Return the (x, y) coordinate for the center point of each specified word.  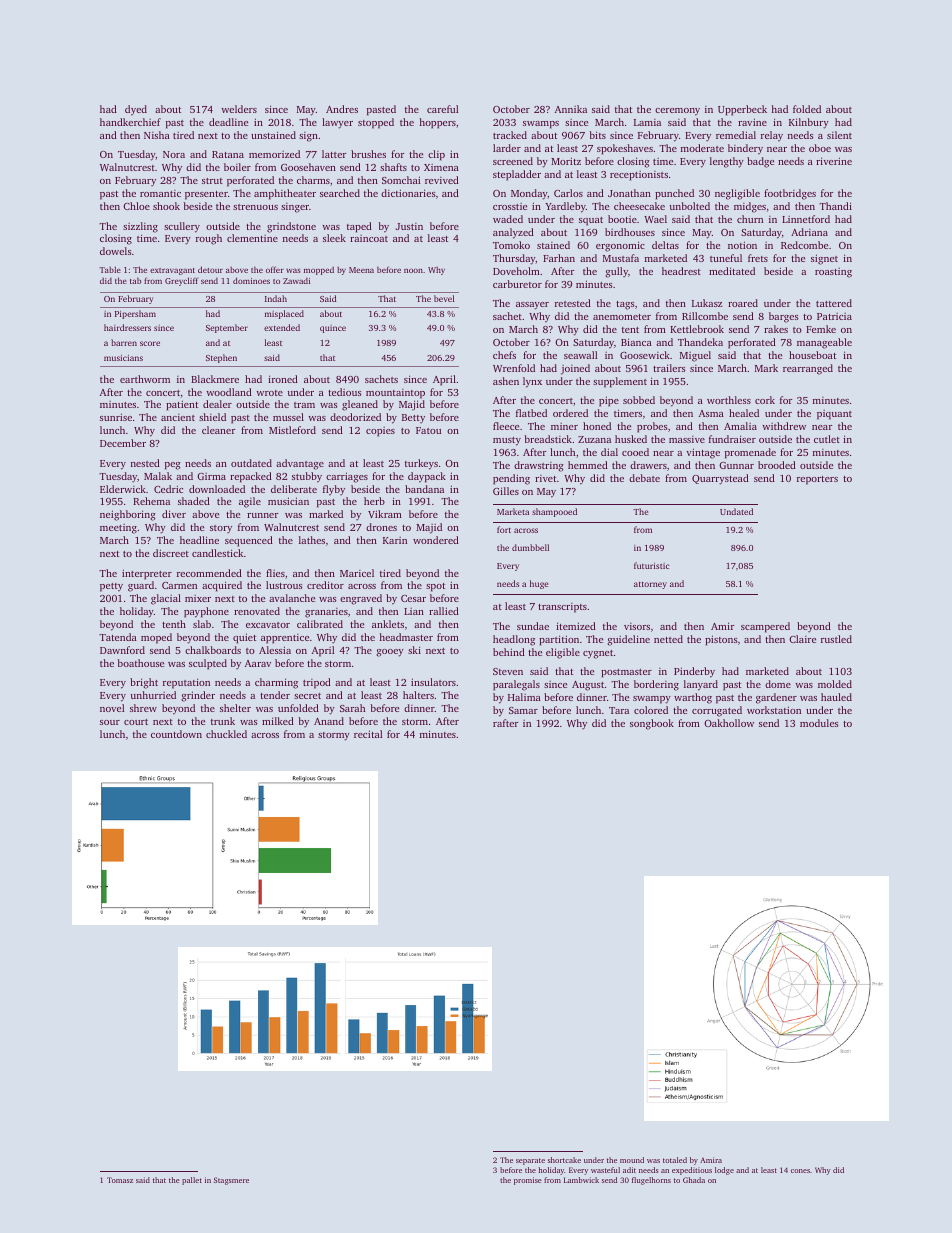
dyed (136, 110)
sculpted (208, 664)
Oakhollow (729, 723)
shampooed (554, 512)
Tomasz (120, 1180)
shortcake (564, 1160)
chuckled (226, 734)
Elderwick (123, 489)
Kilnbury (809, 123)
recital (368, 734)
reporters (817, 480)
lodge (724, 1171)
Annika (571, 109)
